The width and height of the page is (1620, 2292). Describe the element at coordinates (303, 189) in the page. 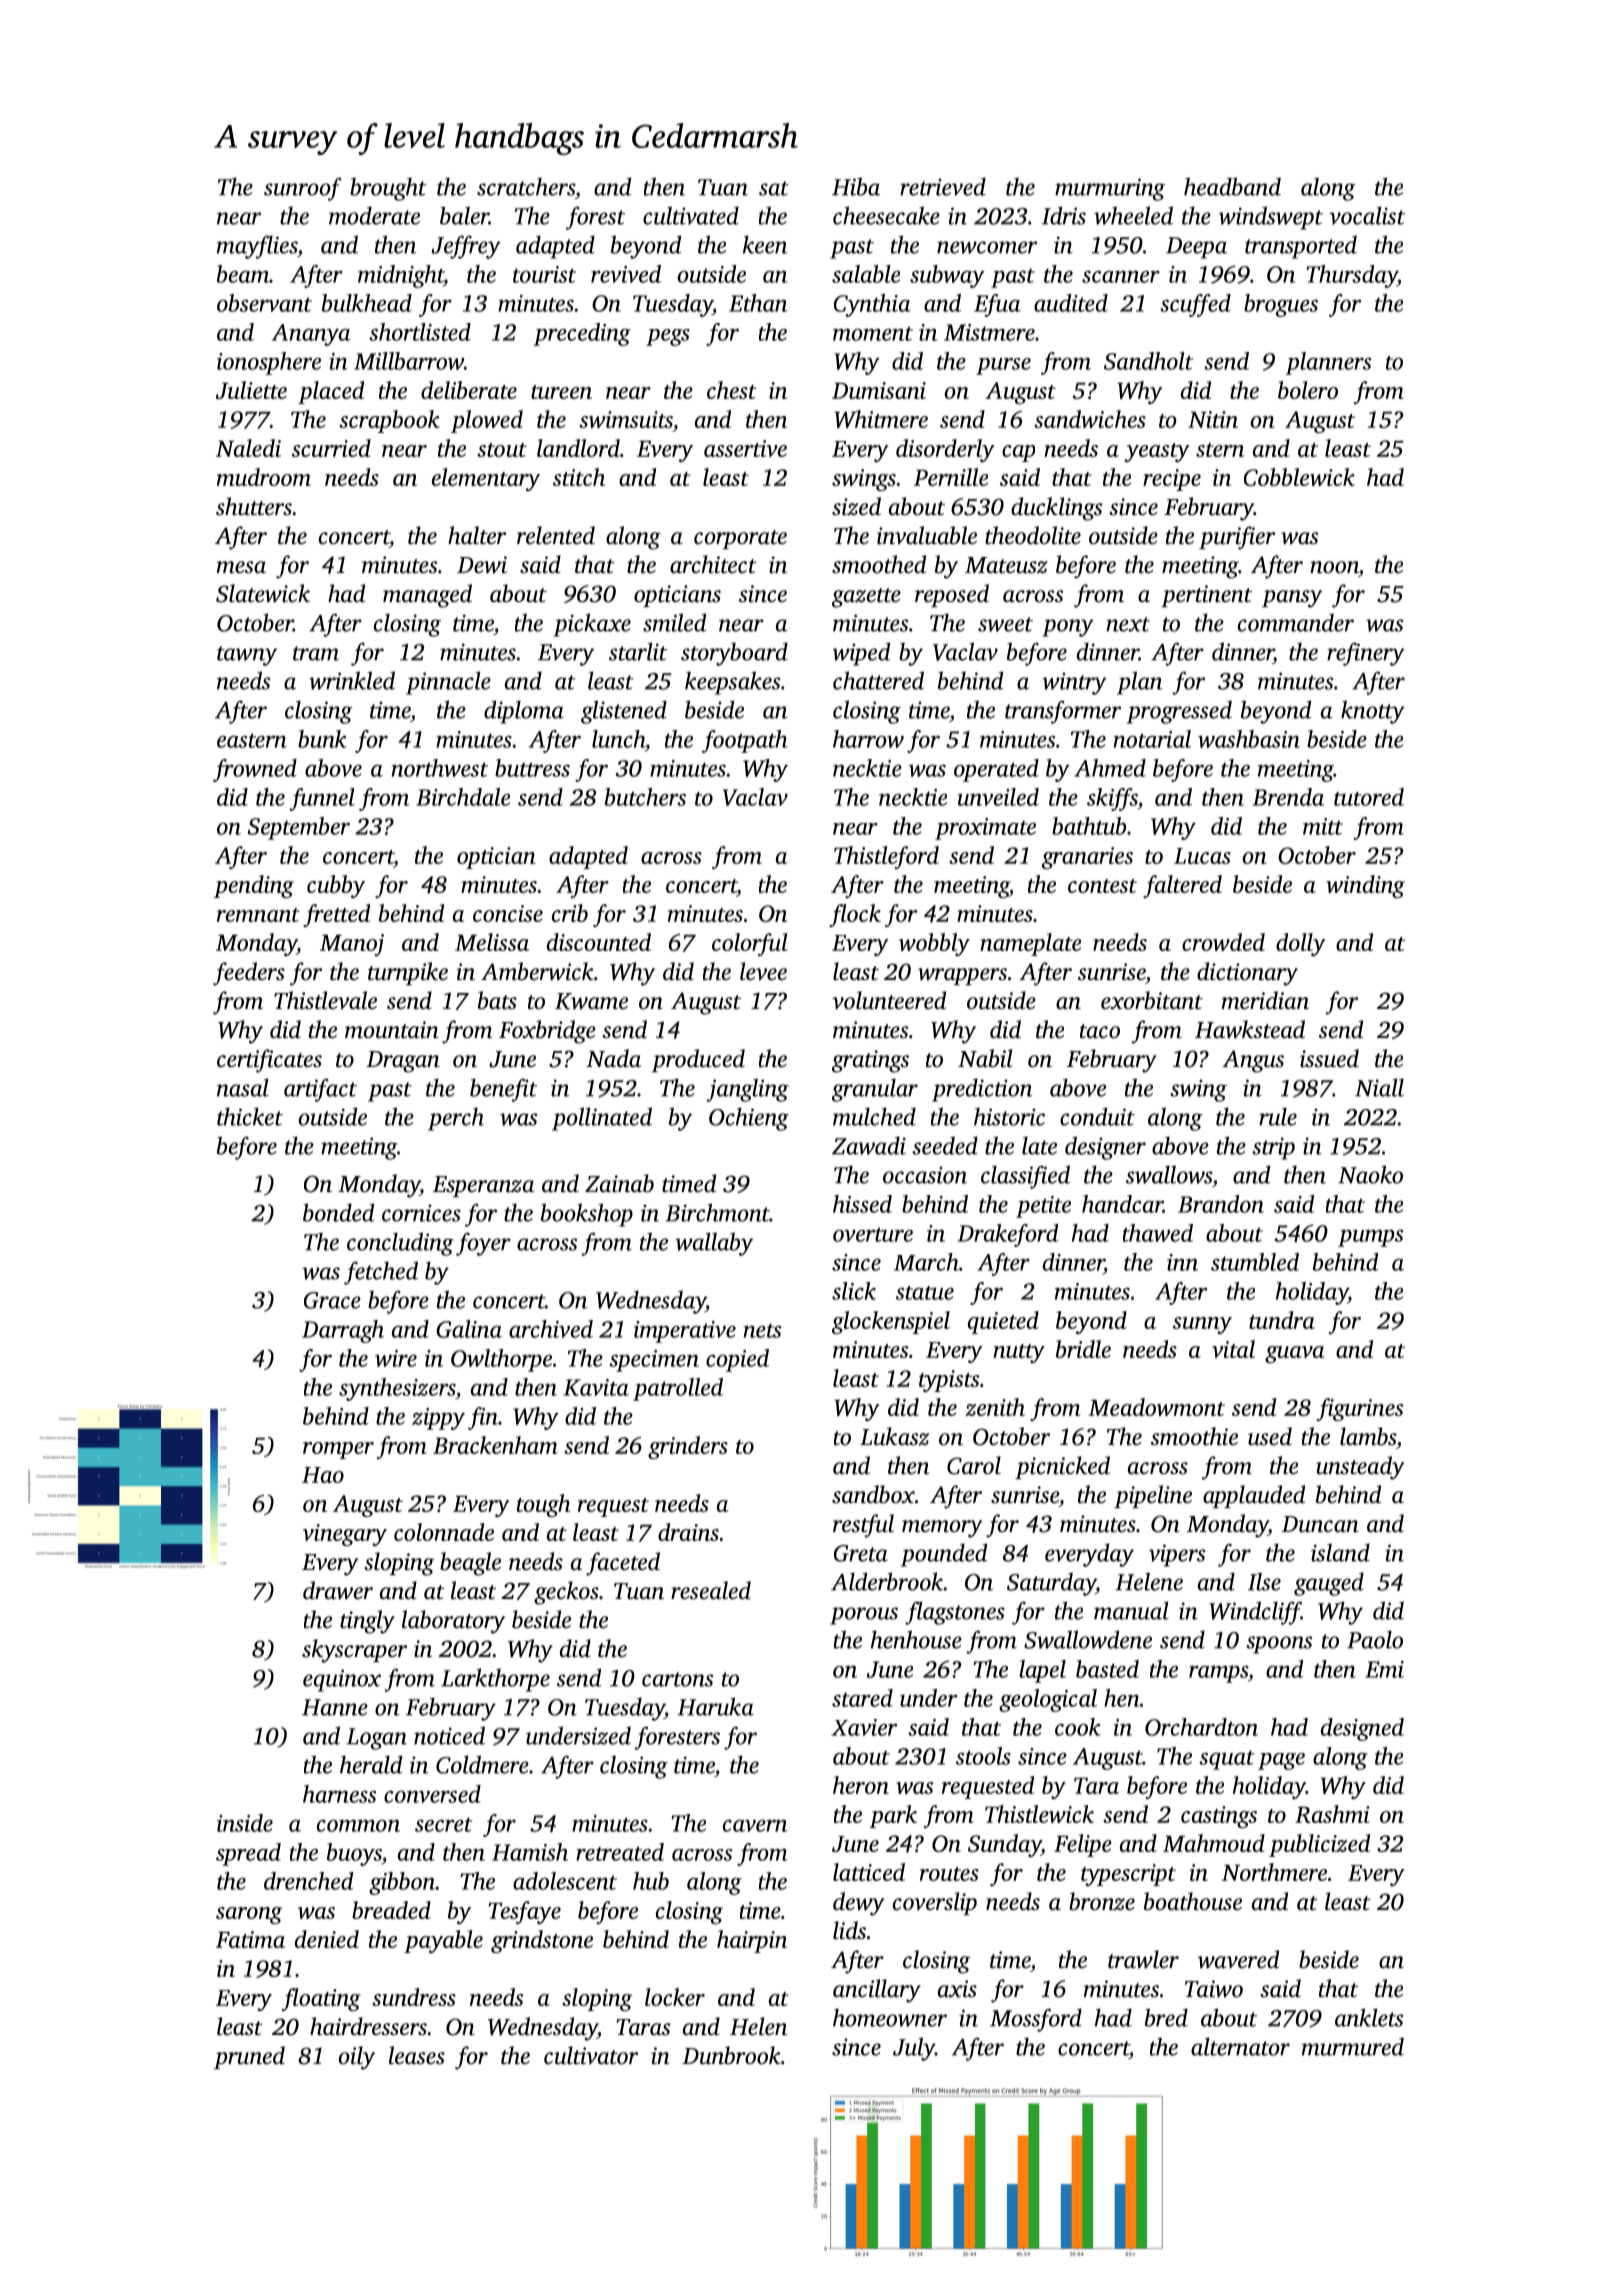

I see `sunroof` at that location.
